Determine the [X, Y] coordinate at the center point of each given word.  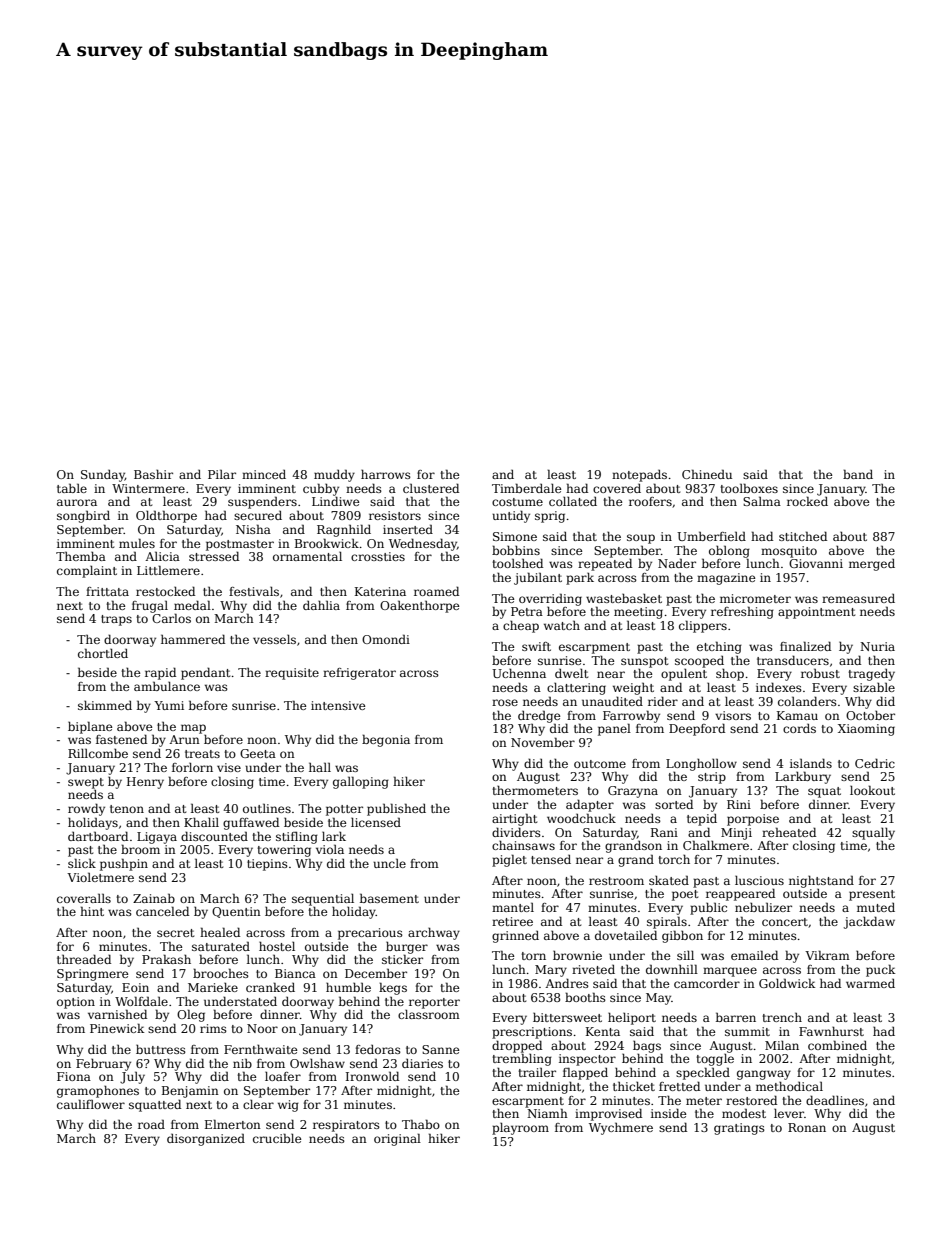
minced [264, 474]
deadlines [835, 1100]
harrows [386, 474]
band [858, 474]
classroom [429, 1014]
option [76, 1003]
